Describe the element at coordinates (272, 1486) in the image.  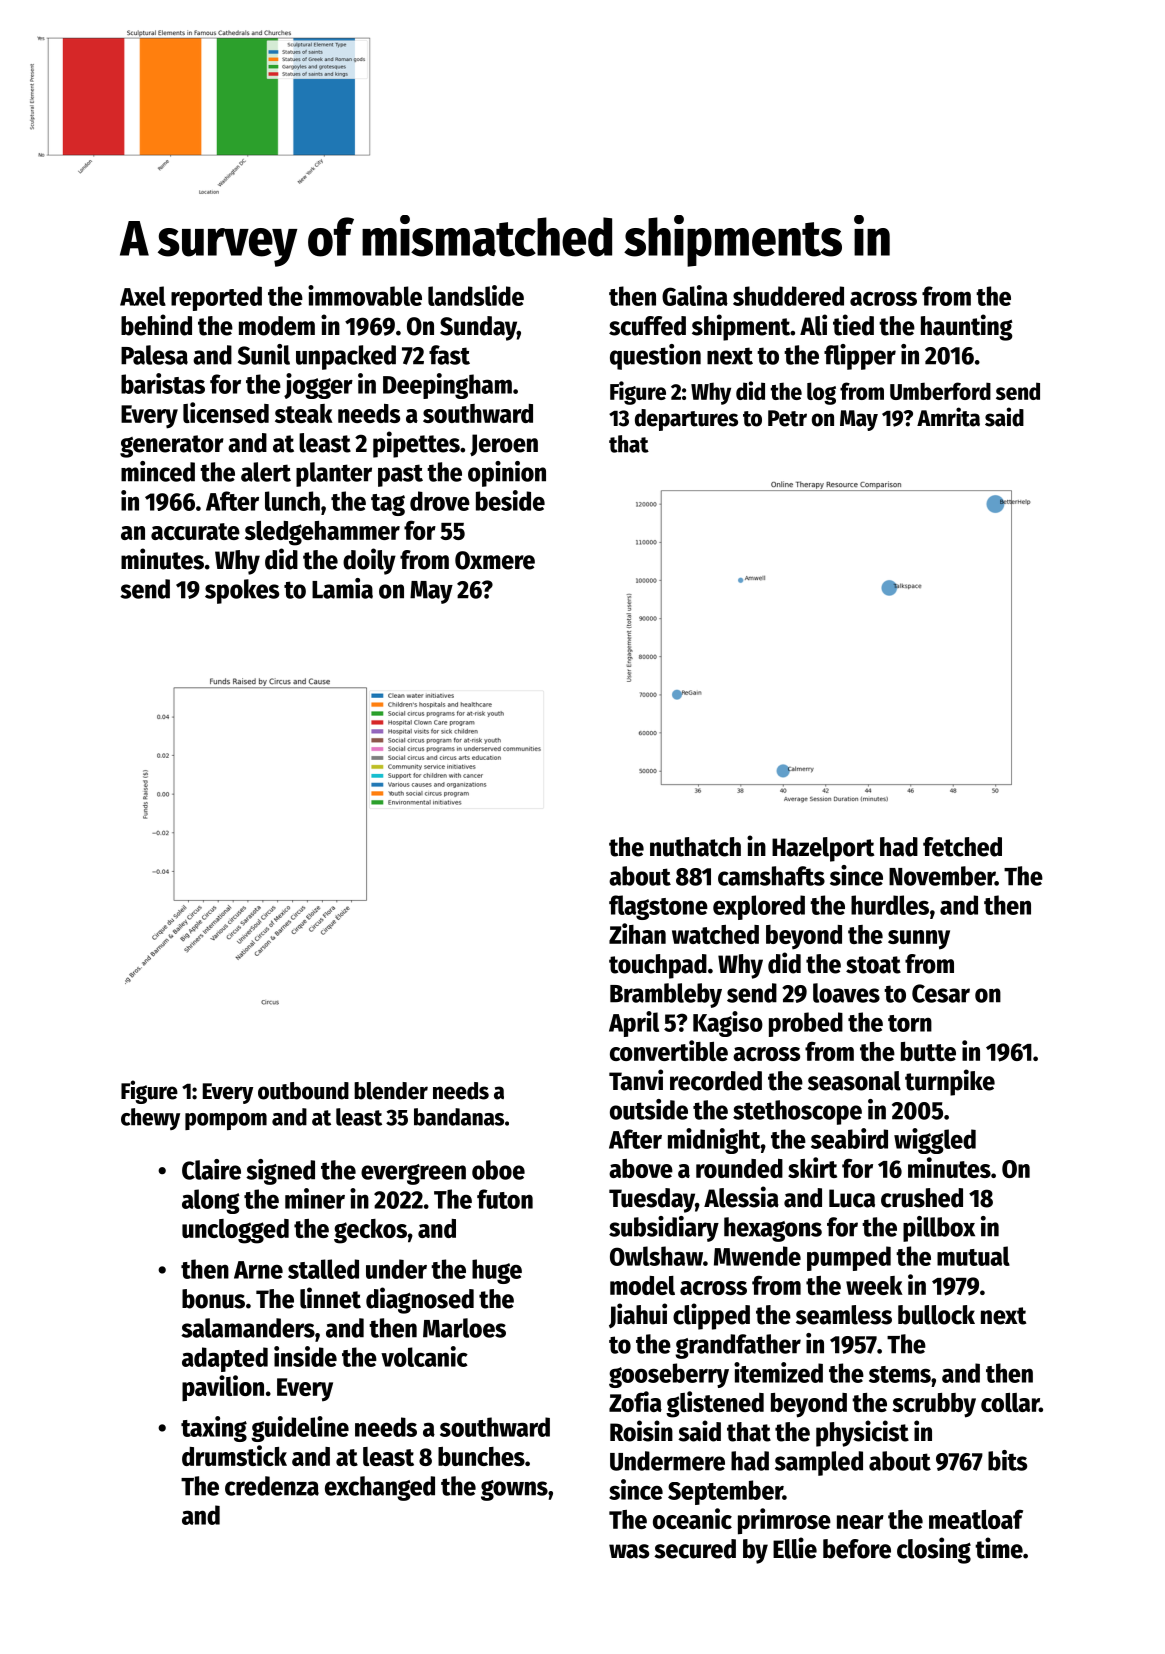
I see `credenza` at that location.
